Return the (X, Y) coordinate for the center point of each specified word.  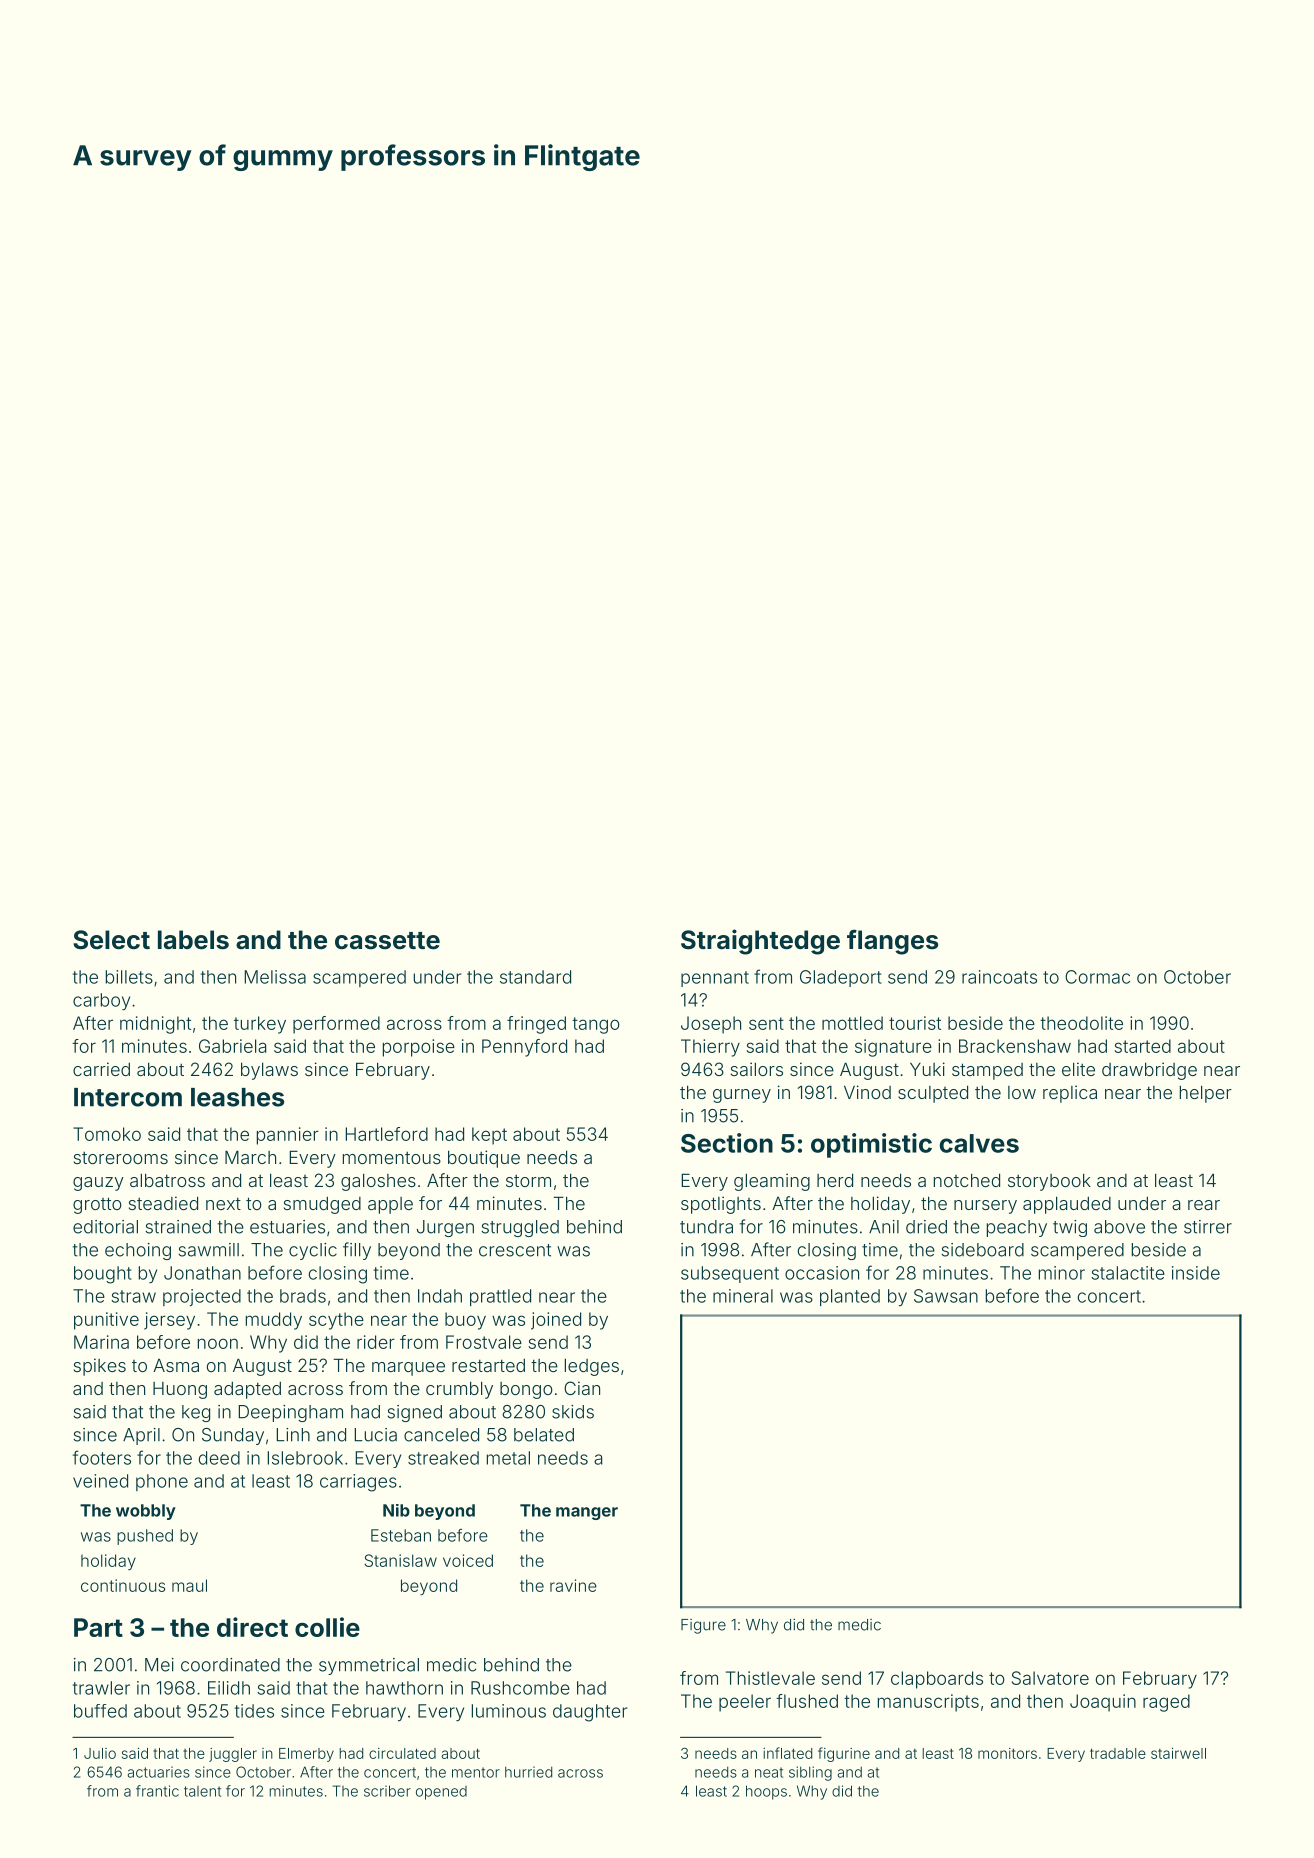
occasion (822, 1273)
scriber (387, 1791)
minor (1062, 1273)
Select (111, 940)
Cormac (1097, 977)
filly (357, 1251)
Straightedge (760, 942)
